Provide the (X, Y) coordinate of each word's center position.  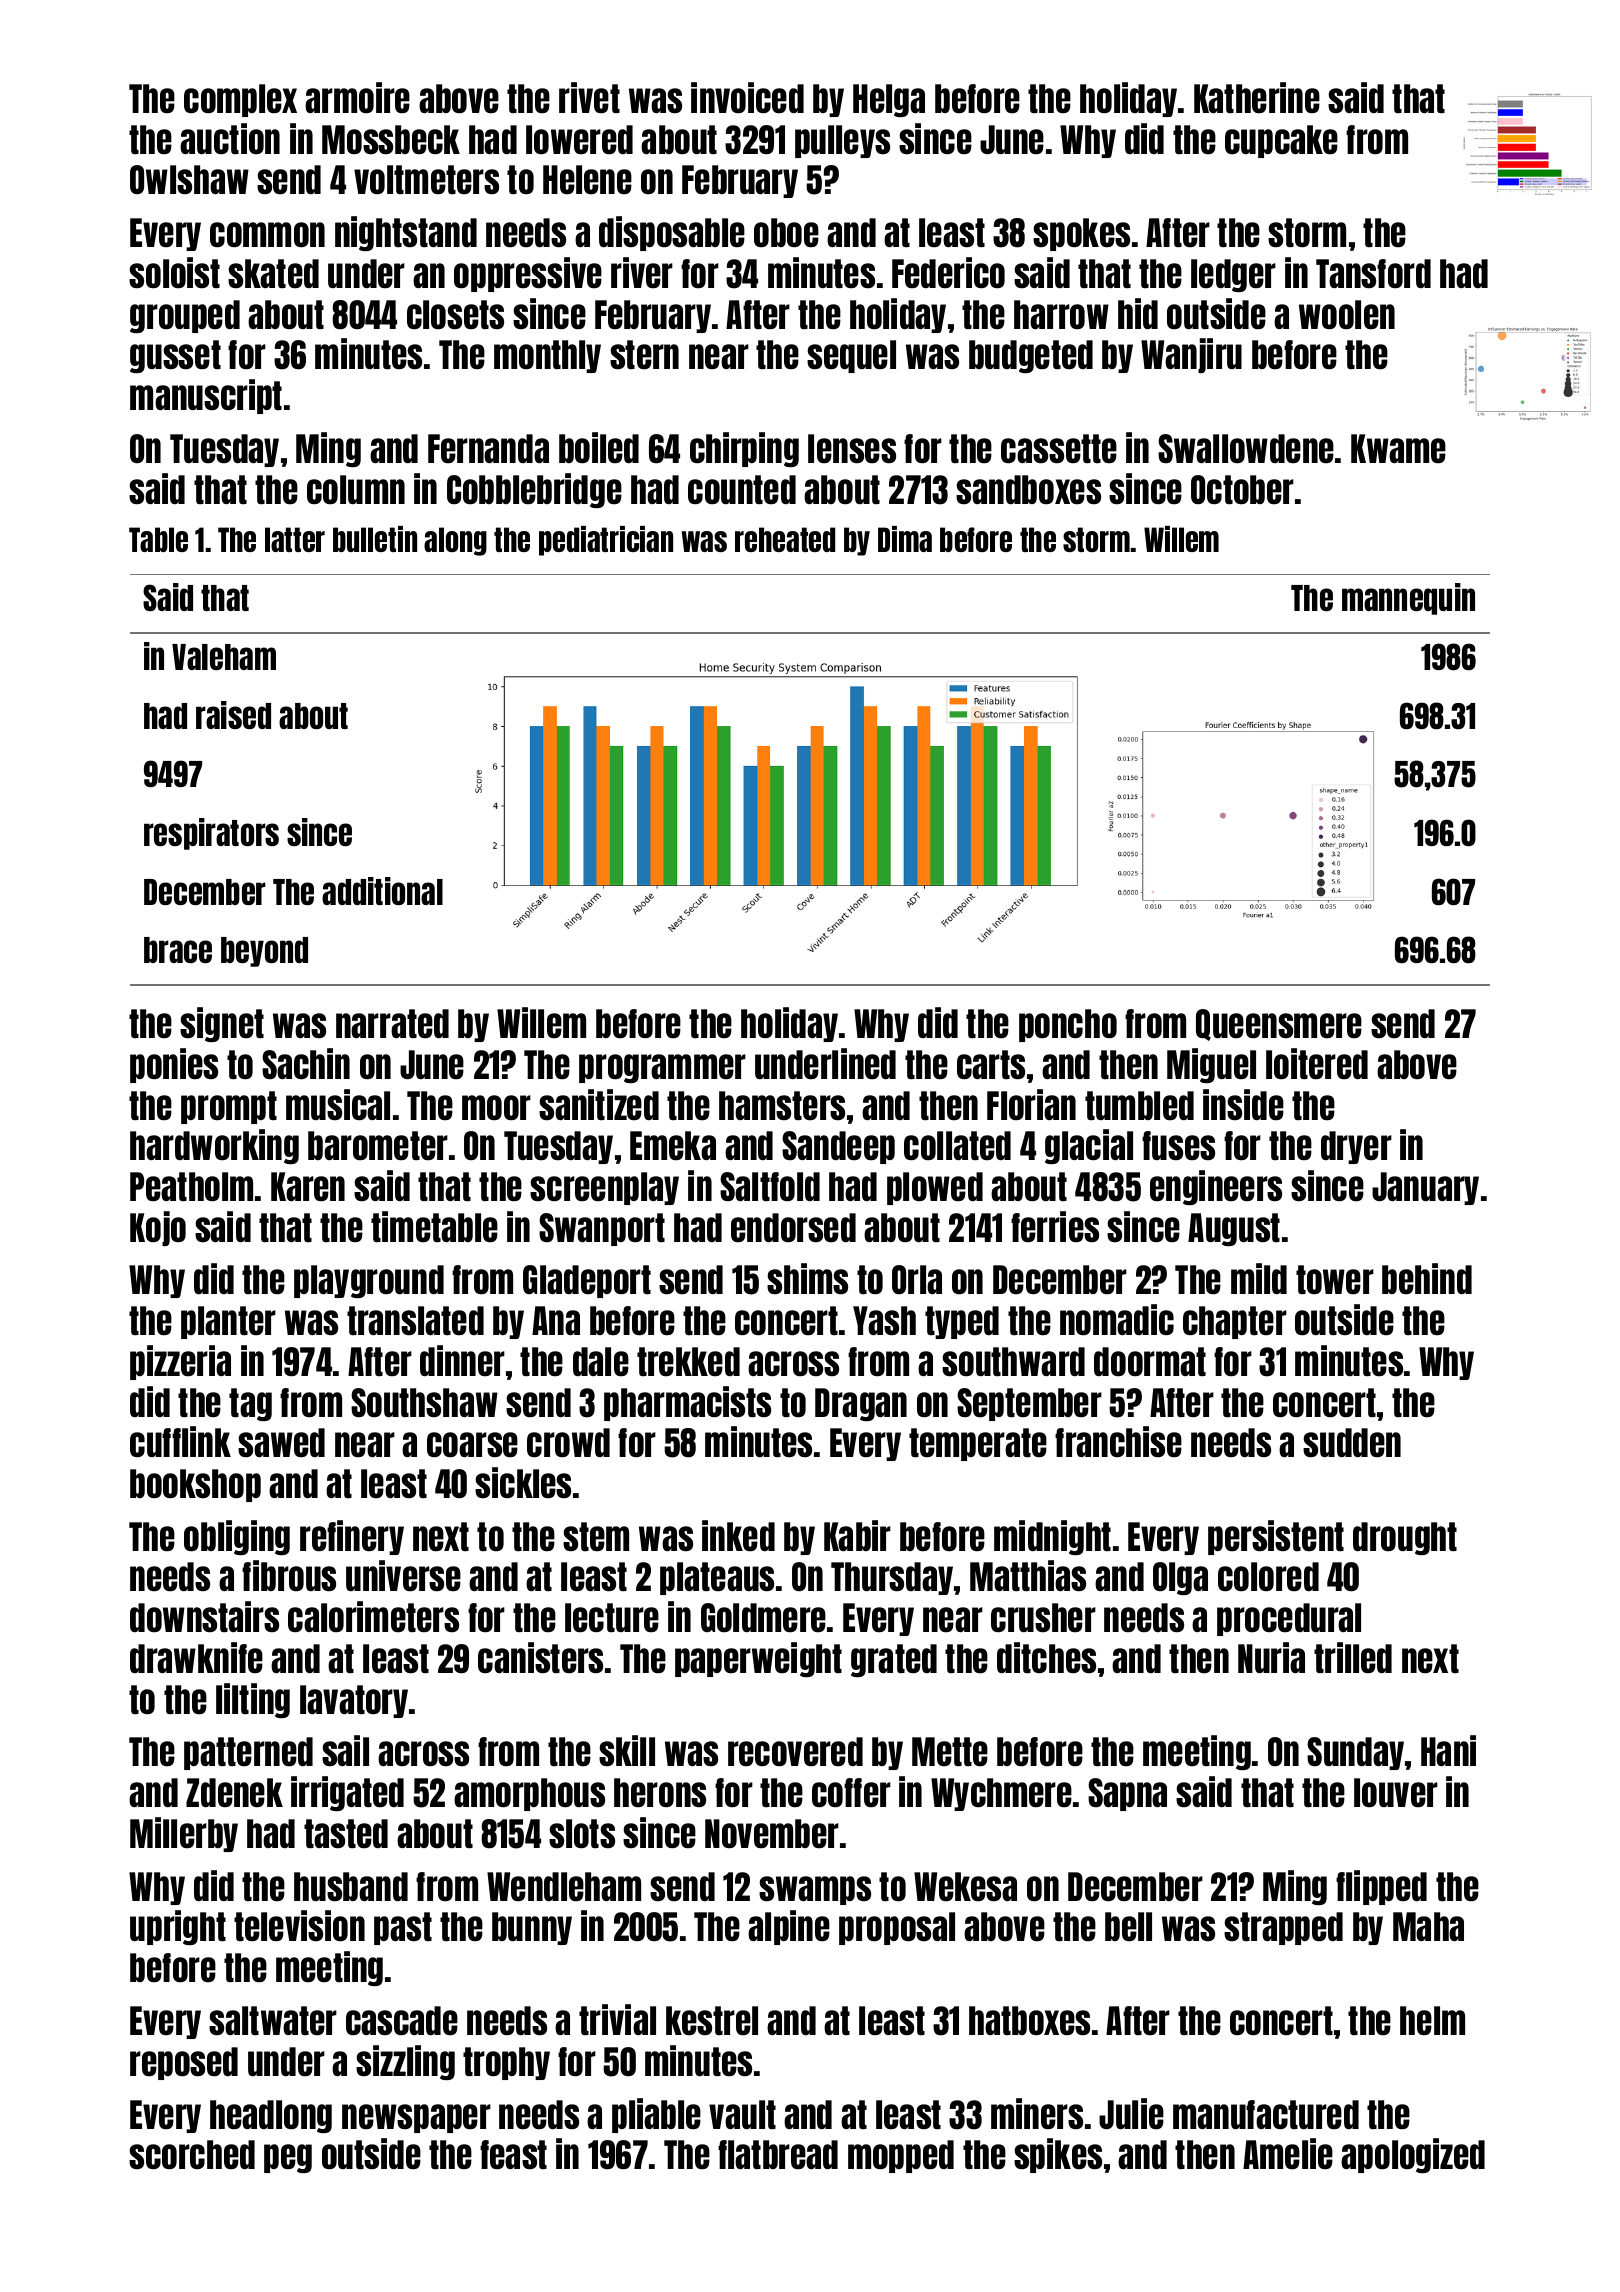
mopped (901, 2156)
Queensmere (1279, 1025)
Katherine (1257, 97)
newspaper (416, 2118)
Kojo (158, 1228)
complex (240, 100)
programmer (662, 1068)
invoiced (747, 97)
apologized (1413, 2155)
